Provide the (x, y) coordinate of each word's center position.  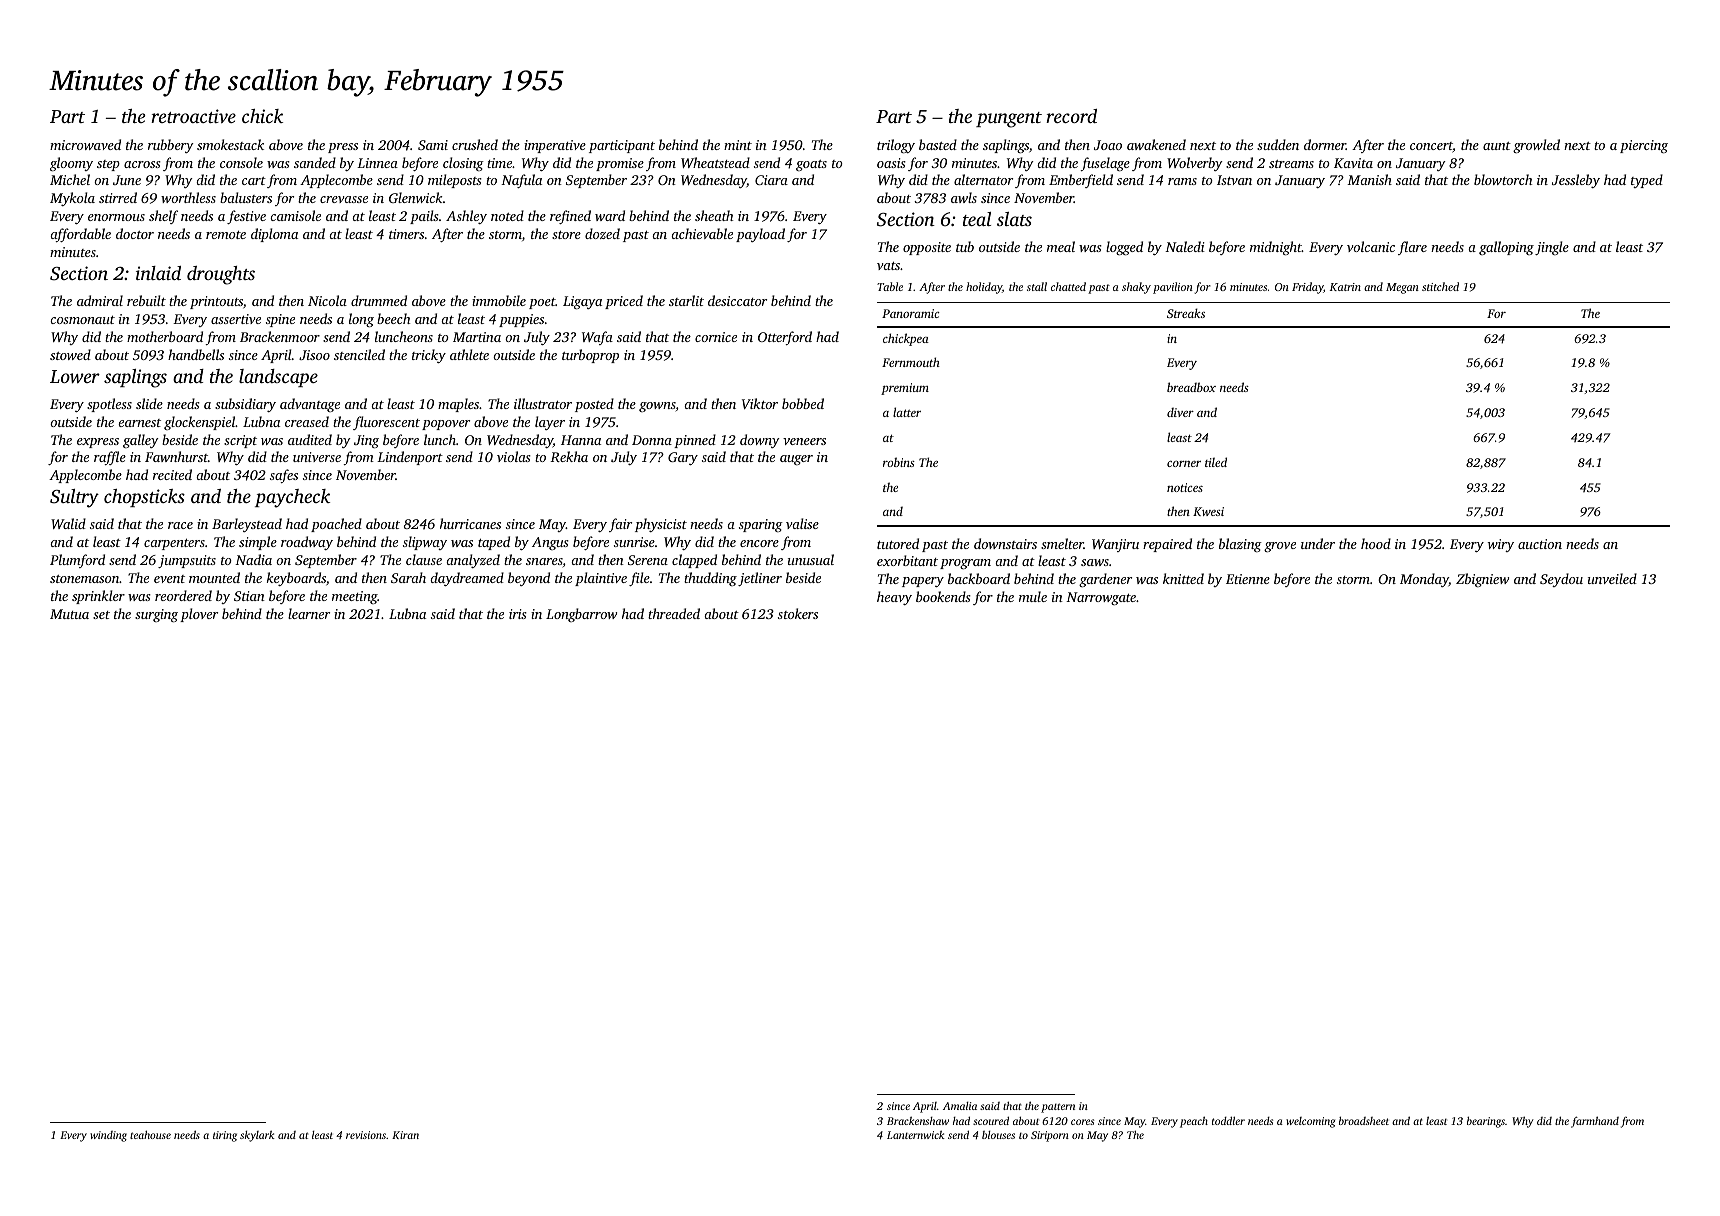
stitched (1440, 286)
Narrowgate (1101, 598)
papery (923, 582)
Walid (68, 523)
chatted (1068, 286)
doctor (135, 233)
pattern (1058, 1108)
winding (108, 1136)
